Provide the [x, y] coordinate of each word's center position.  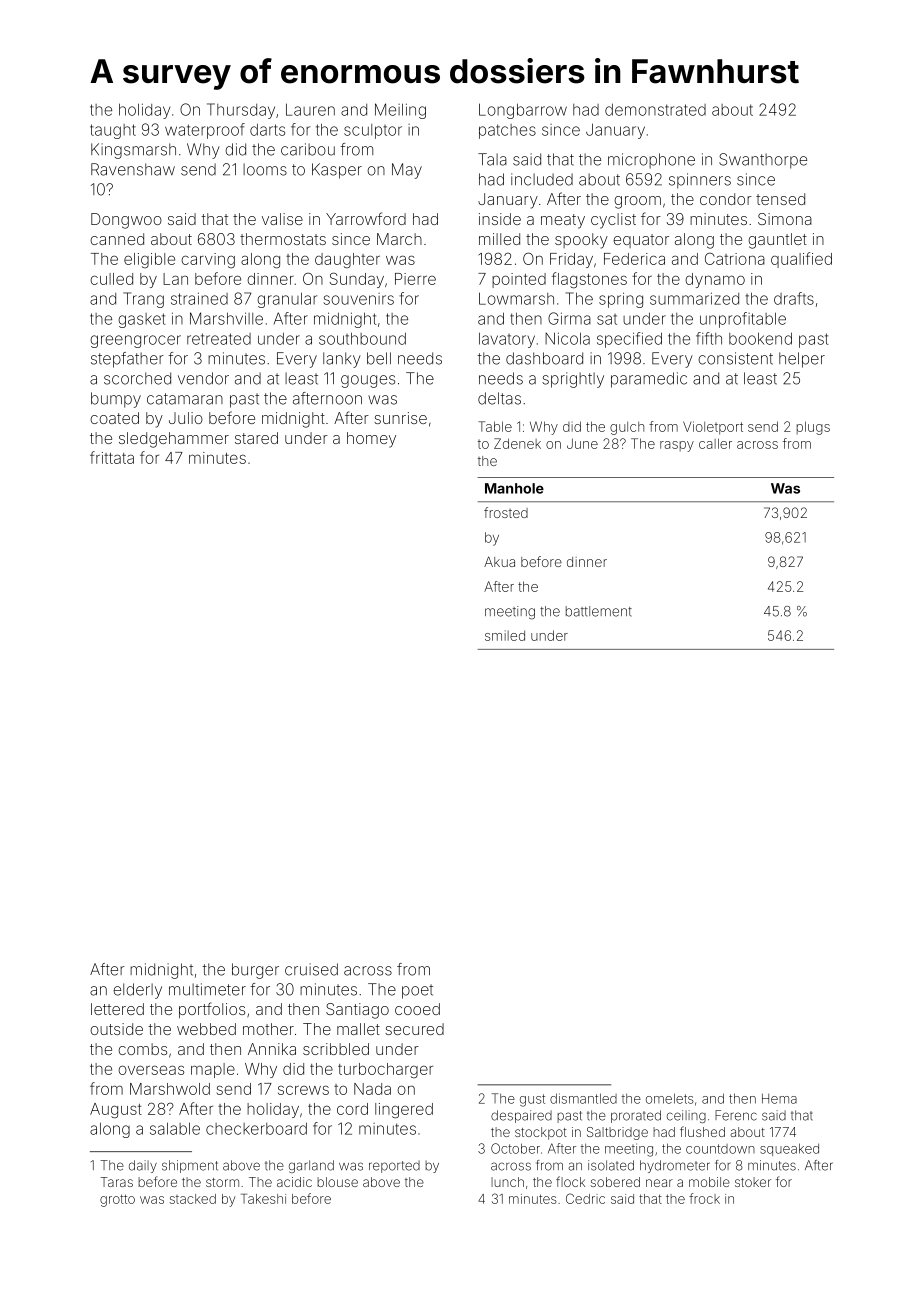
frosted [506, 512]
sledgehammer [174, 440]
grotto [117, 1200]
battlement [599, 611]
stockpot [541, 1133]
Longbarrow [523, 111]
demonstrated [655, 109]
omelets [670, 1098]
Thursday [241, 111]
